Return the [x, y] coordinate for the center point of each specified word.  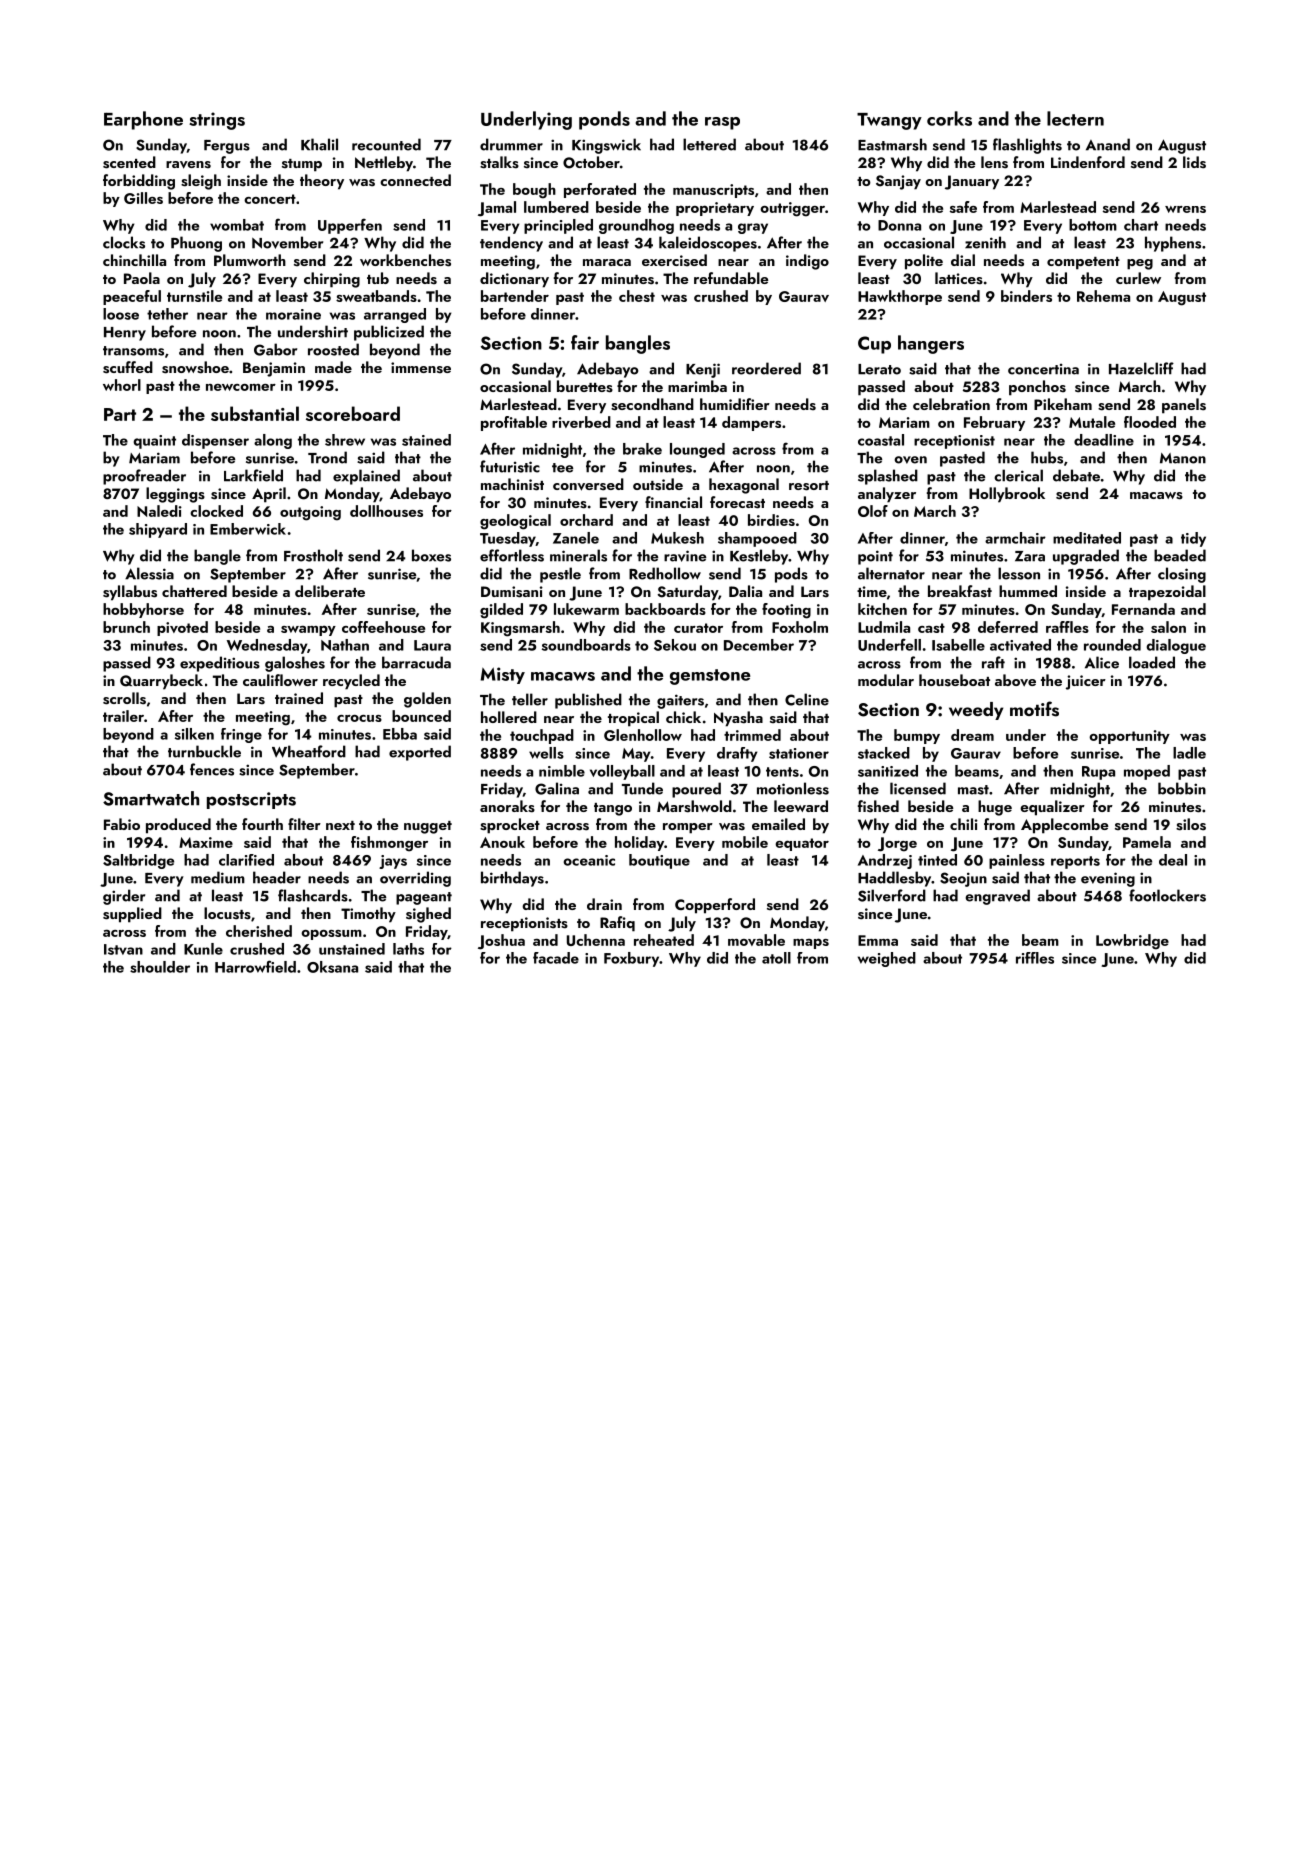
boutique [659, 861]
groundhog [636, 226]
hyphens [1173, 244]
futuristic [510, 466]
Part [120, 414]
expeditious [220, 664]
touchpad [542, 736]
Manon [1183, 458]
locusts [227, 913]
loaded [1152, 662]
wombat [237, 225]
